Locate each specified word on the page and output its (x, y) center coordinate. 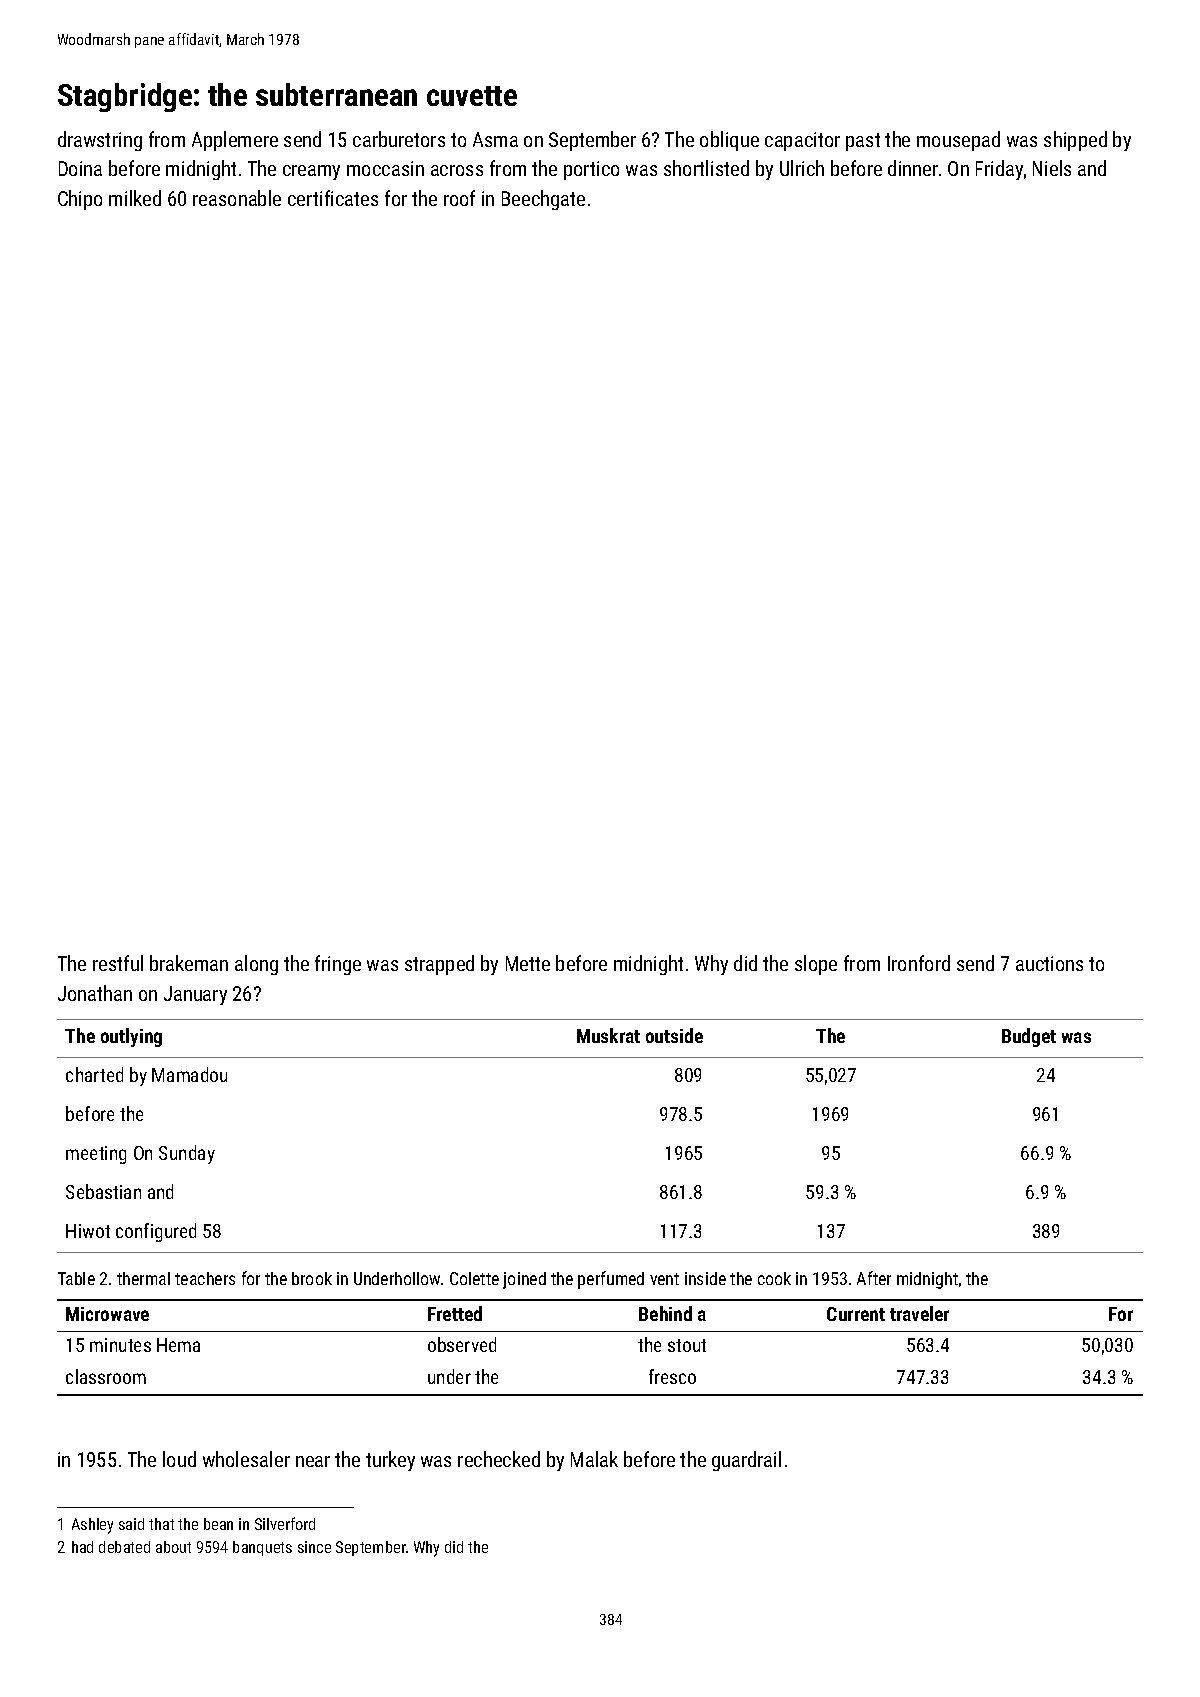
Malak (594, 1459)
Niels (1052, 168)
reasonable (237, 198)
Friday (999, 170)
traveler (919, 1313)
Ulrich (802, 168)
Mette (528, 963)
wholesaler (246, 1459)
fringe (338, 965)
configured (156, 1232)
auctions (1049, 963)
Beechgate (543, 200)
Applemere (235, 141)
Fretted (455, 1313)
